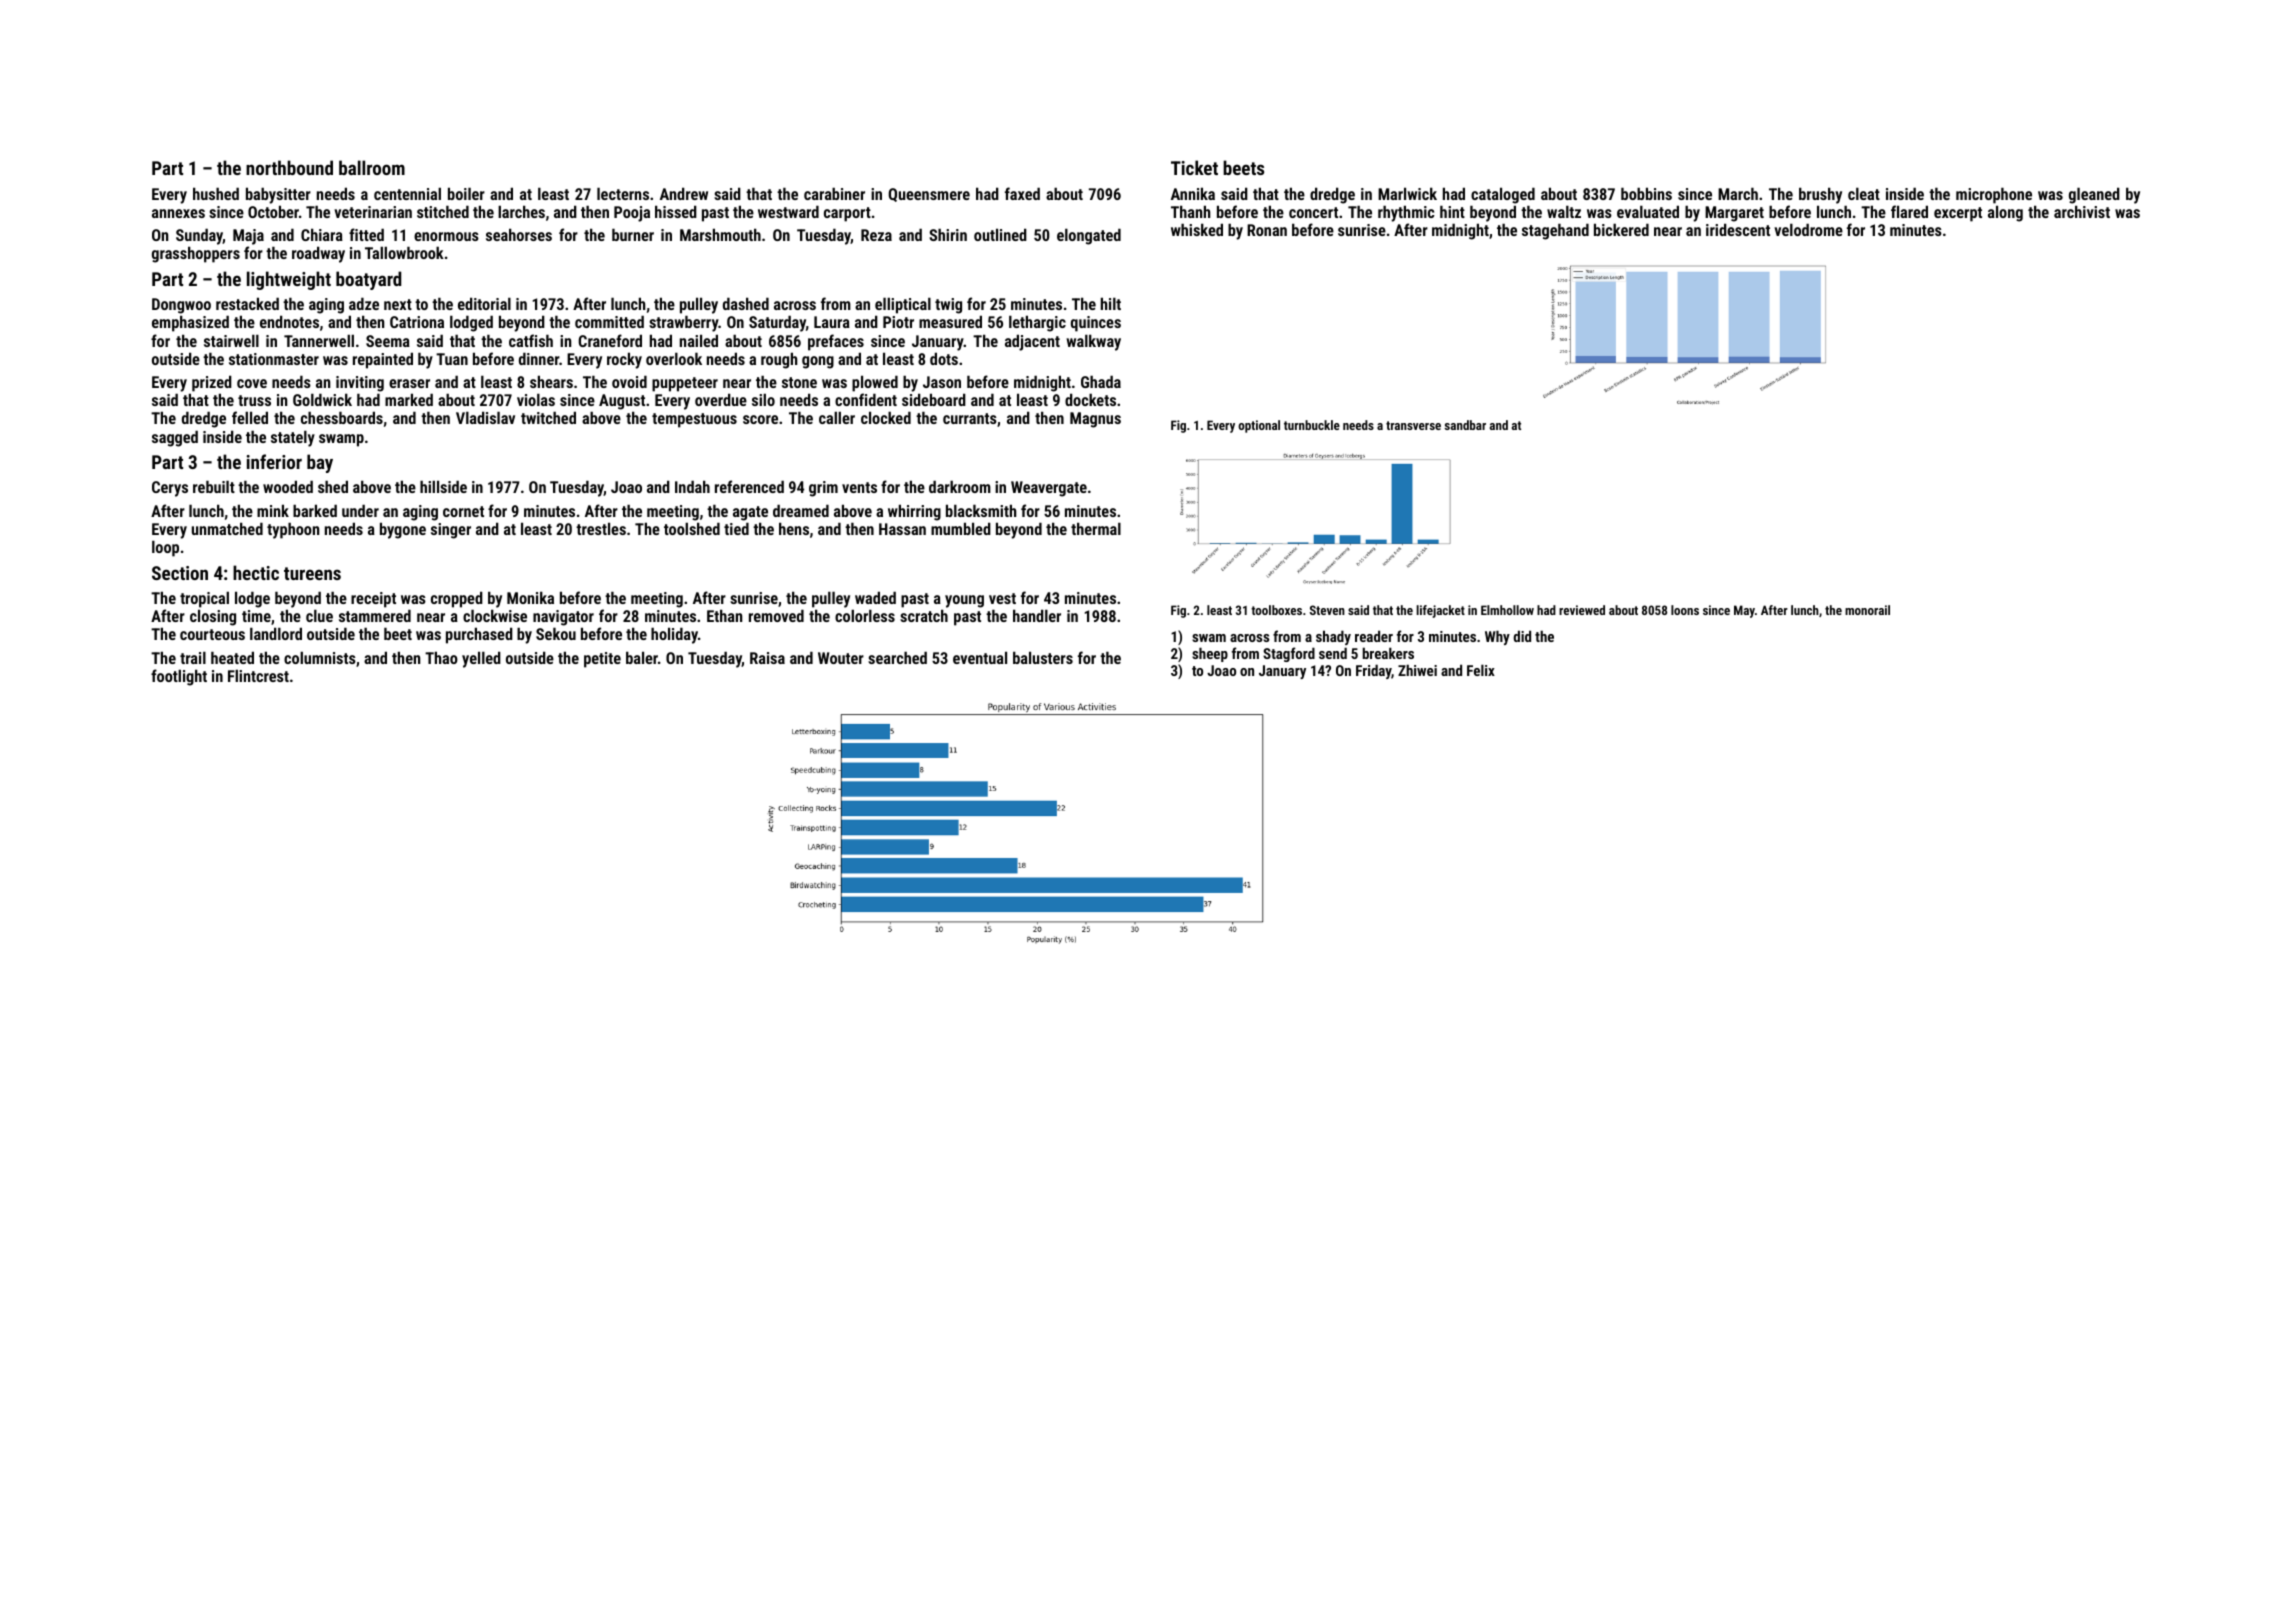  What do you see at coordinates (289, 167) in the screenshot?
I see `northbound` at bounding box center [289, 167].
